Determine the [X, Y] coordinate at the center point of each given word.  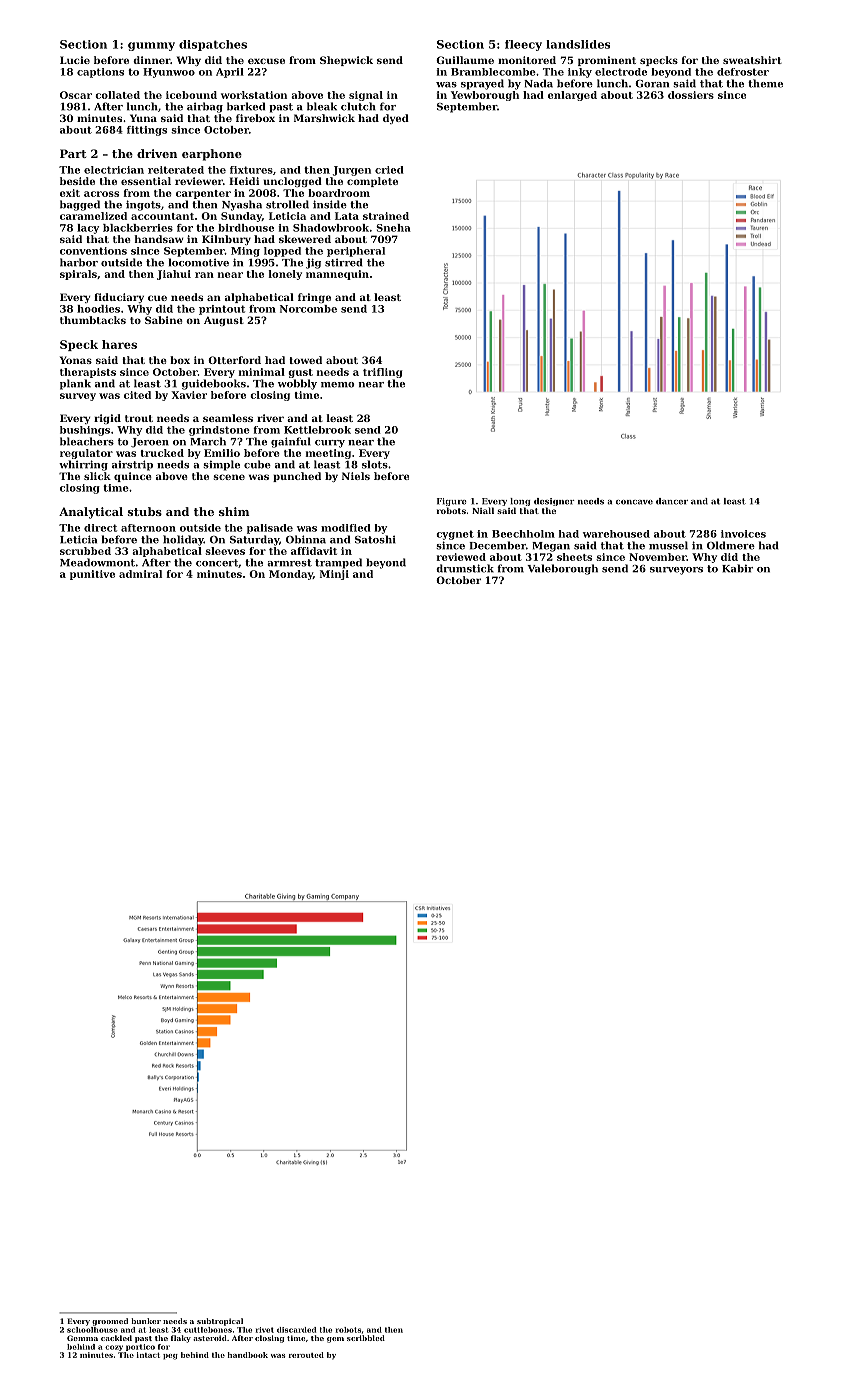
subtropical [220, 1322]
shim [234, 511]
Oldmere [731, 545]
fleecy [523, 45]
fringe [314, 298]
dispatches [213, 45]
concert [217, 563]
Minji [334, 575]
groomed [110, 1322]
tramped [338, 563]
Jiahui [174, 275]
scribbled [366, 1338]
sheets [574, 557]
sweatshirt [752, 60]
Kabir [737, 568]
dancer [672, 501]
